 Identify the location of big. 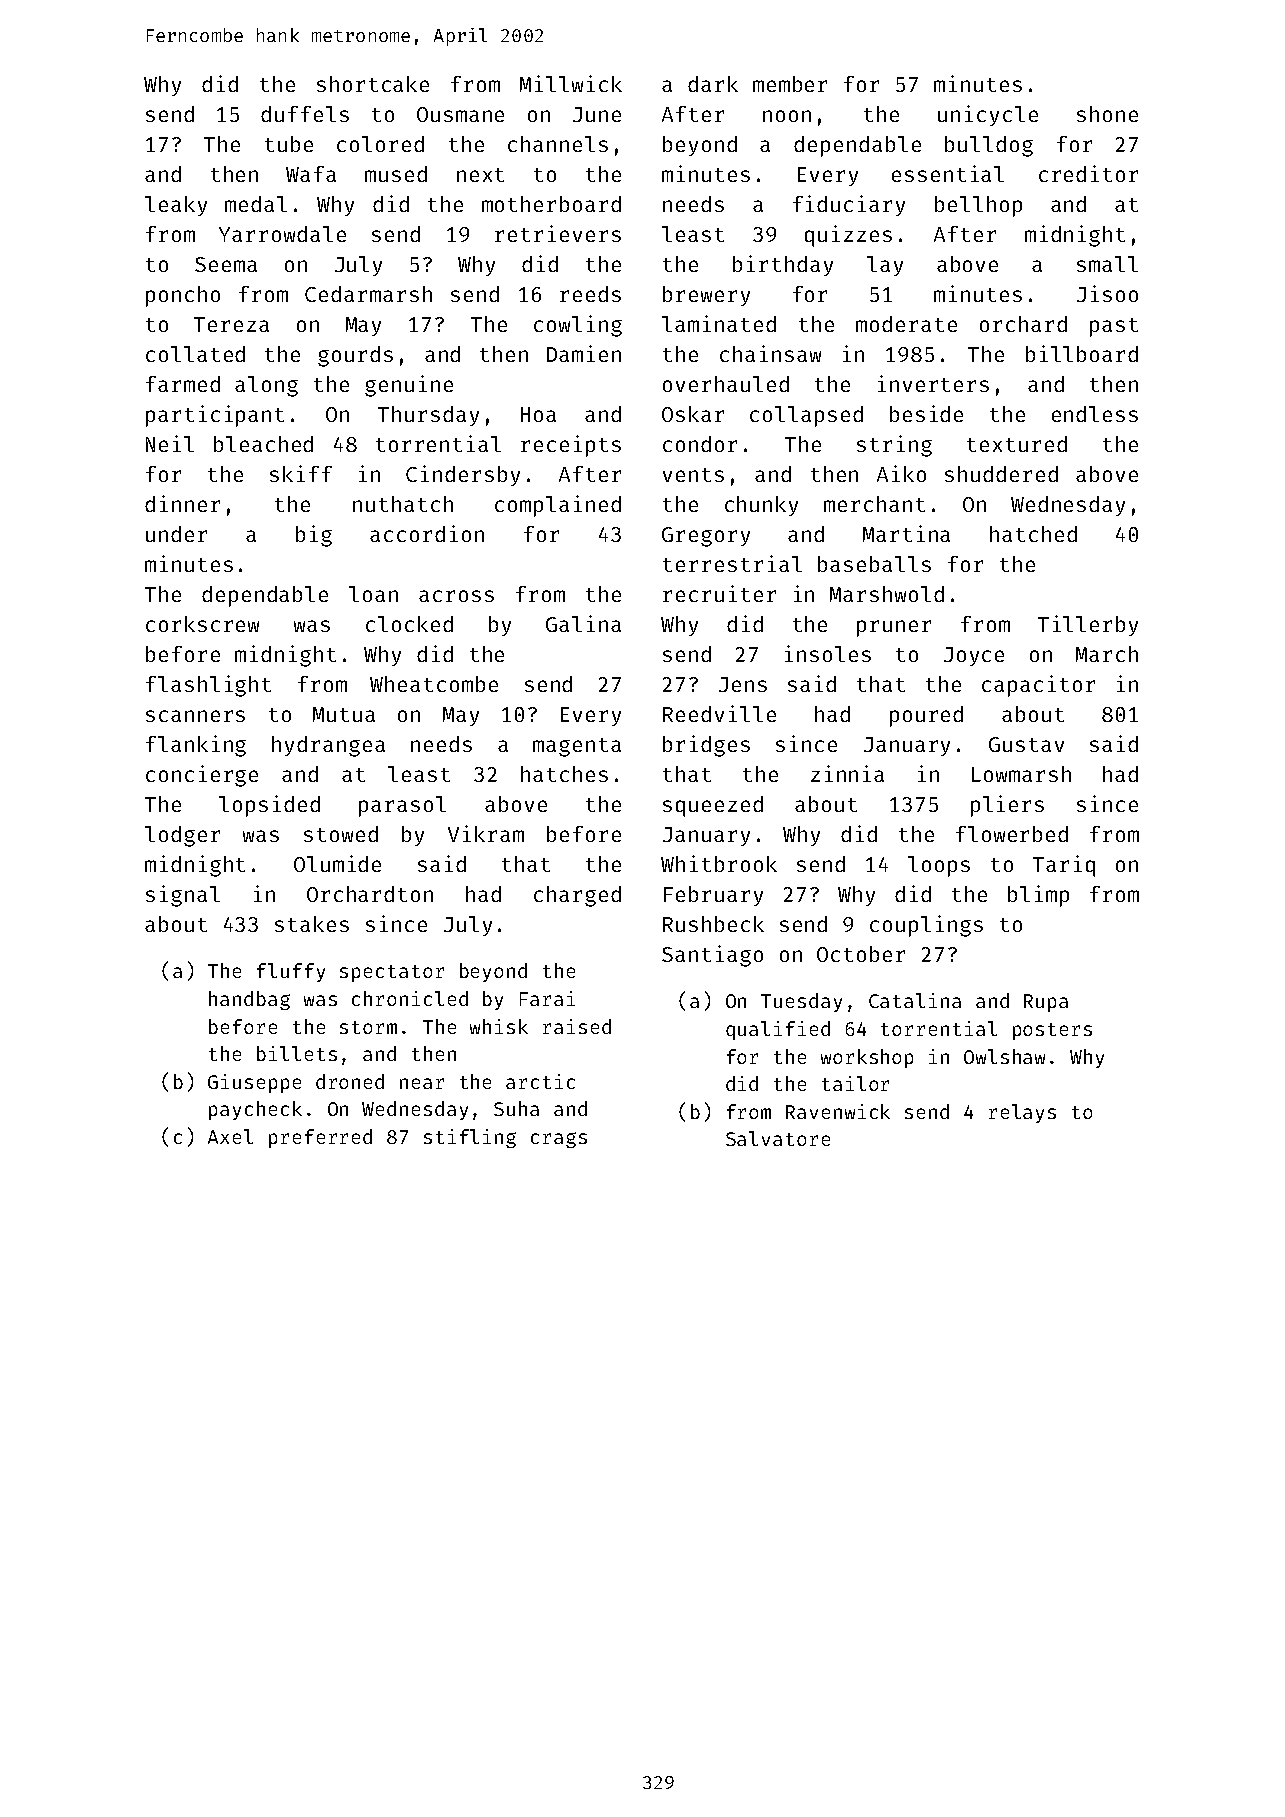
(314, 536).
